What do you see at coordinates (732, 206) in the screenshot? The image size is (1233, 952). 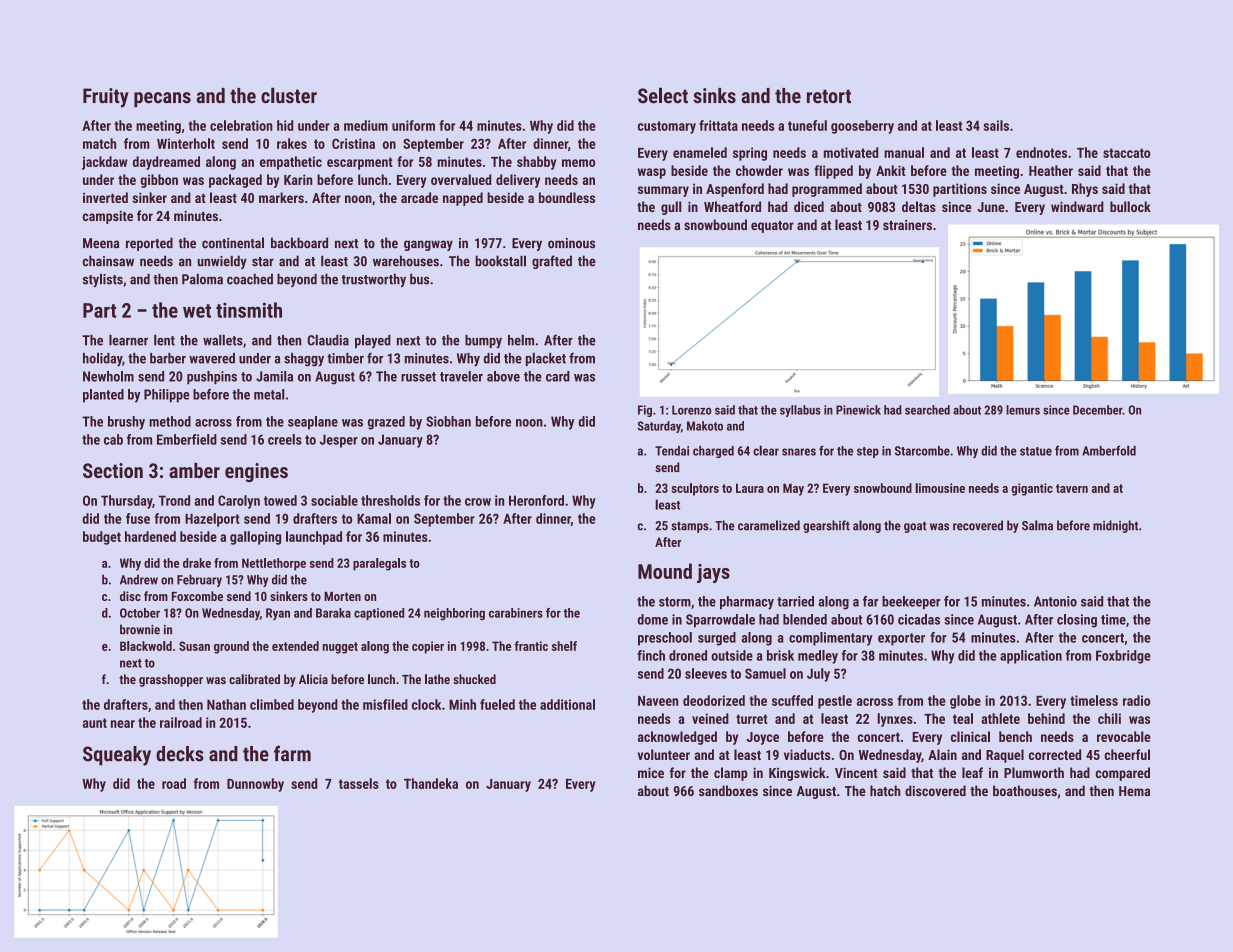 I see `Wheatford` at bounding box center [732, 206].
